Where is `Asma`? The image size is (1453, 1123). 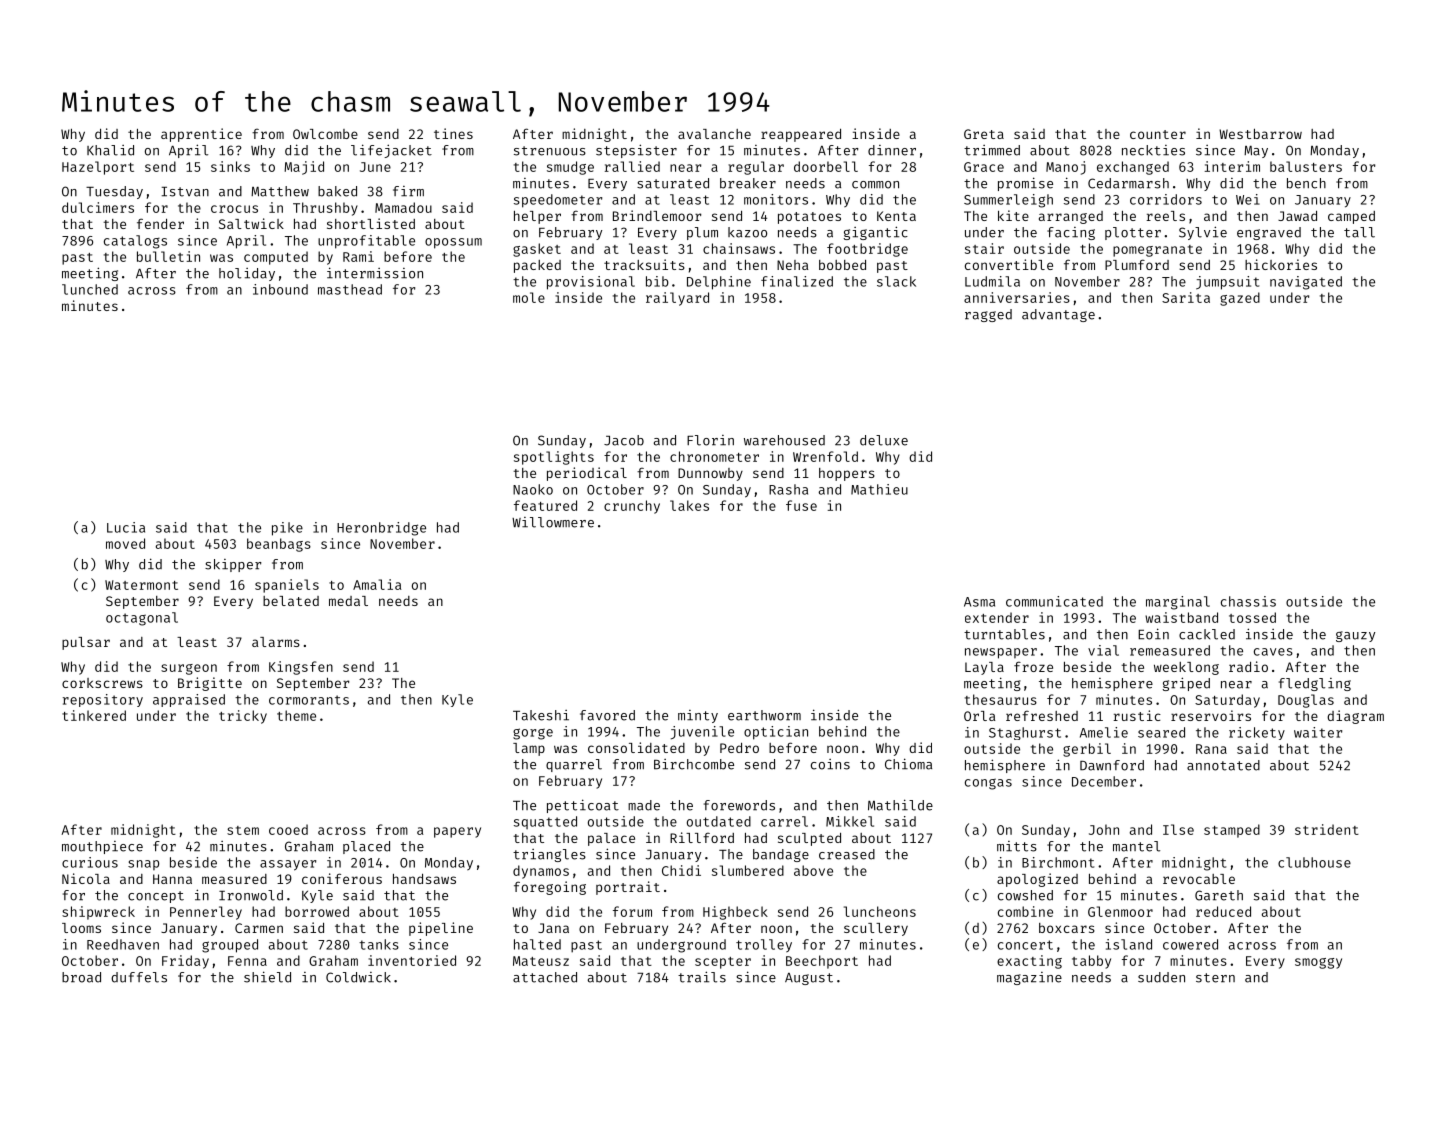 Asma is located at coordinates (979, 602).
